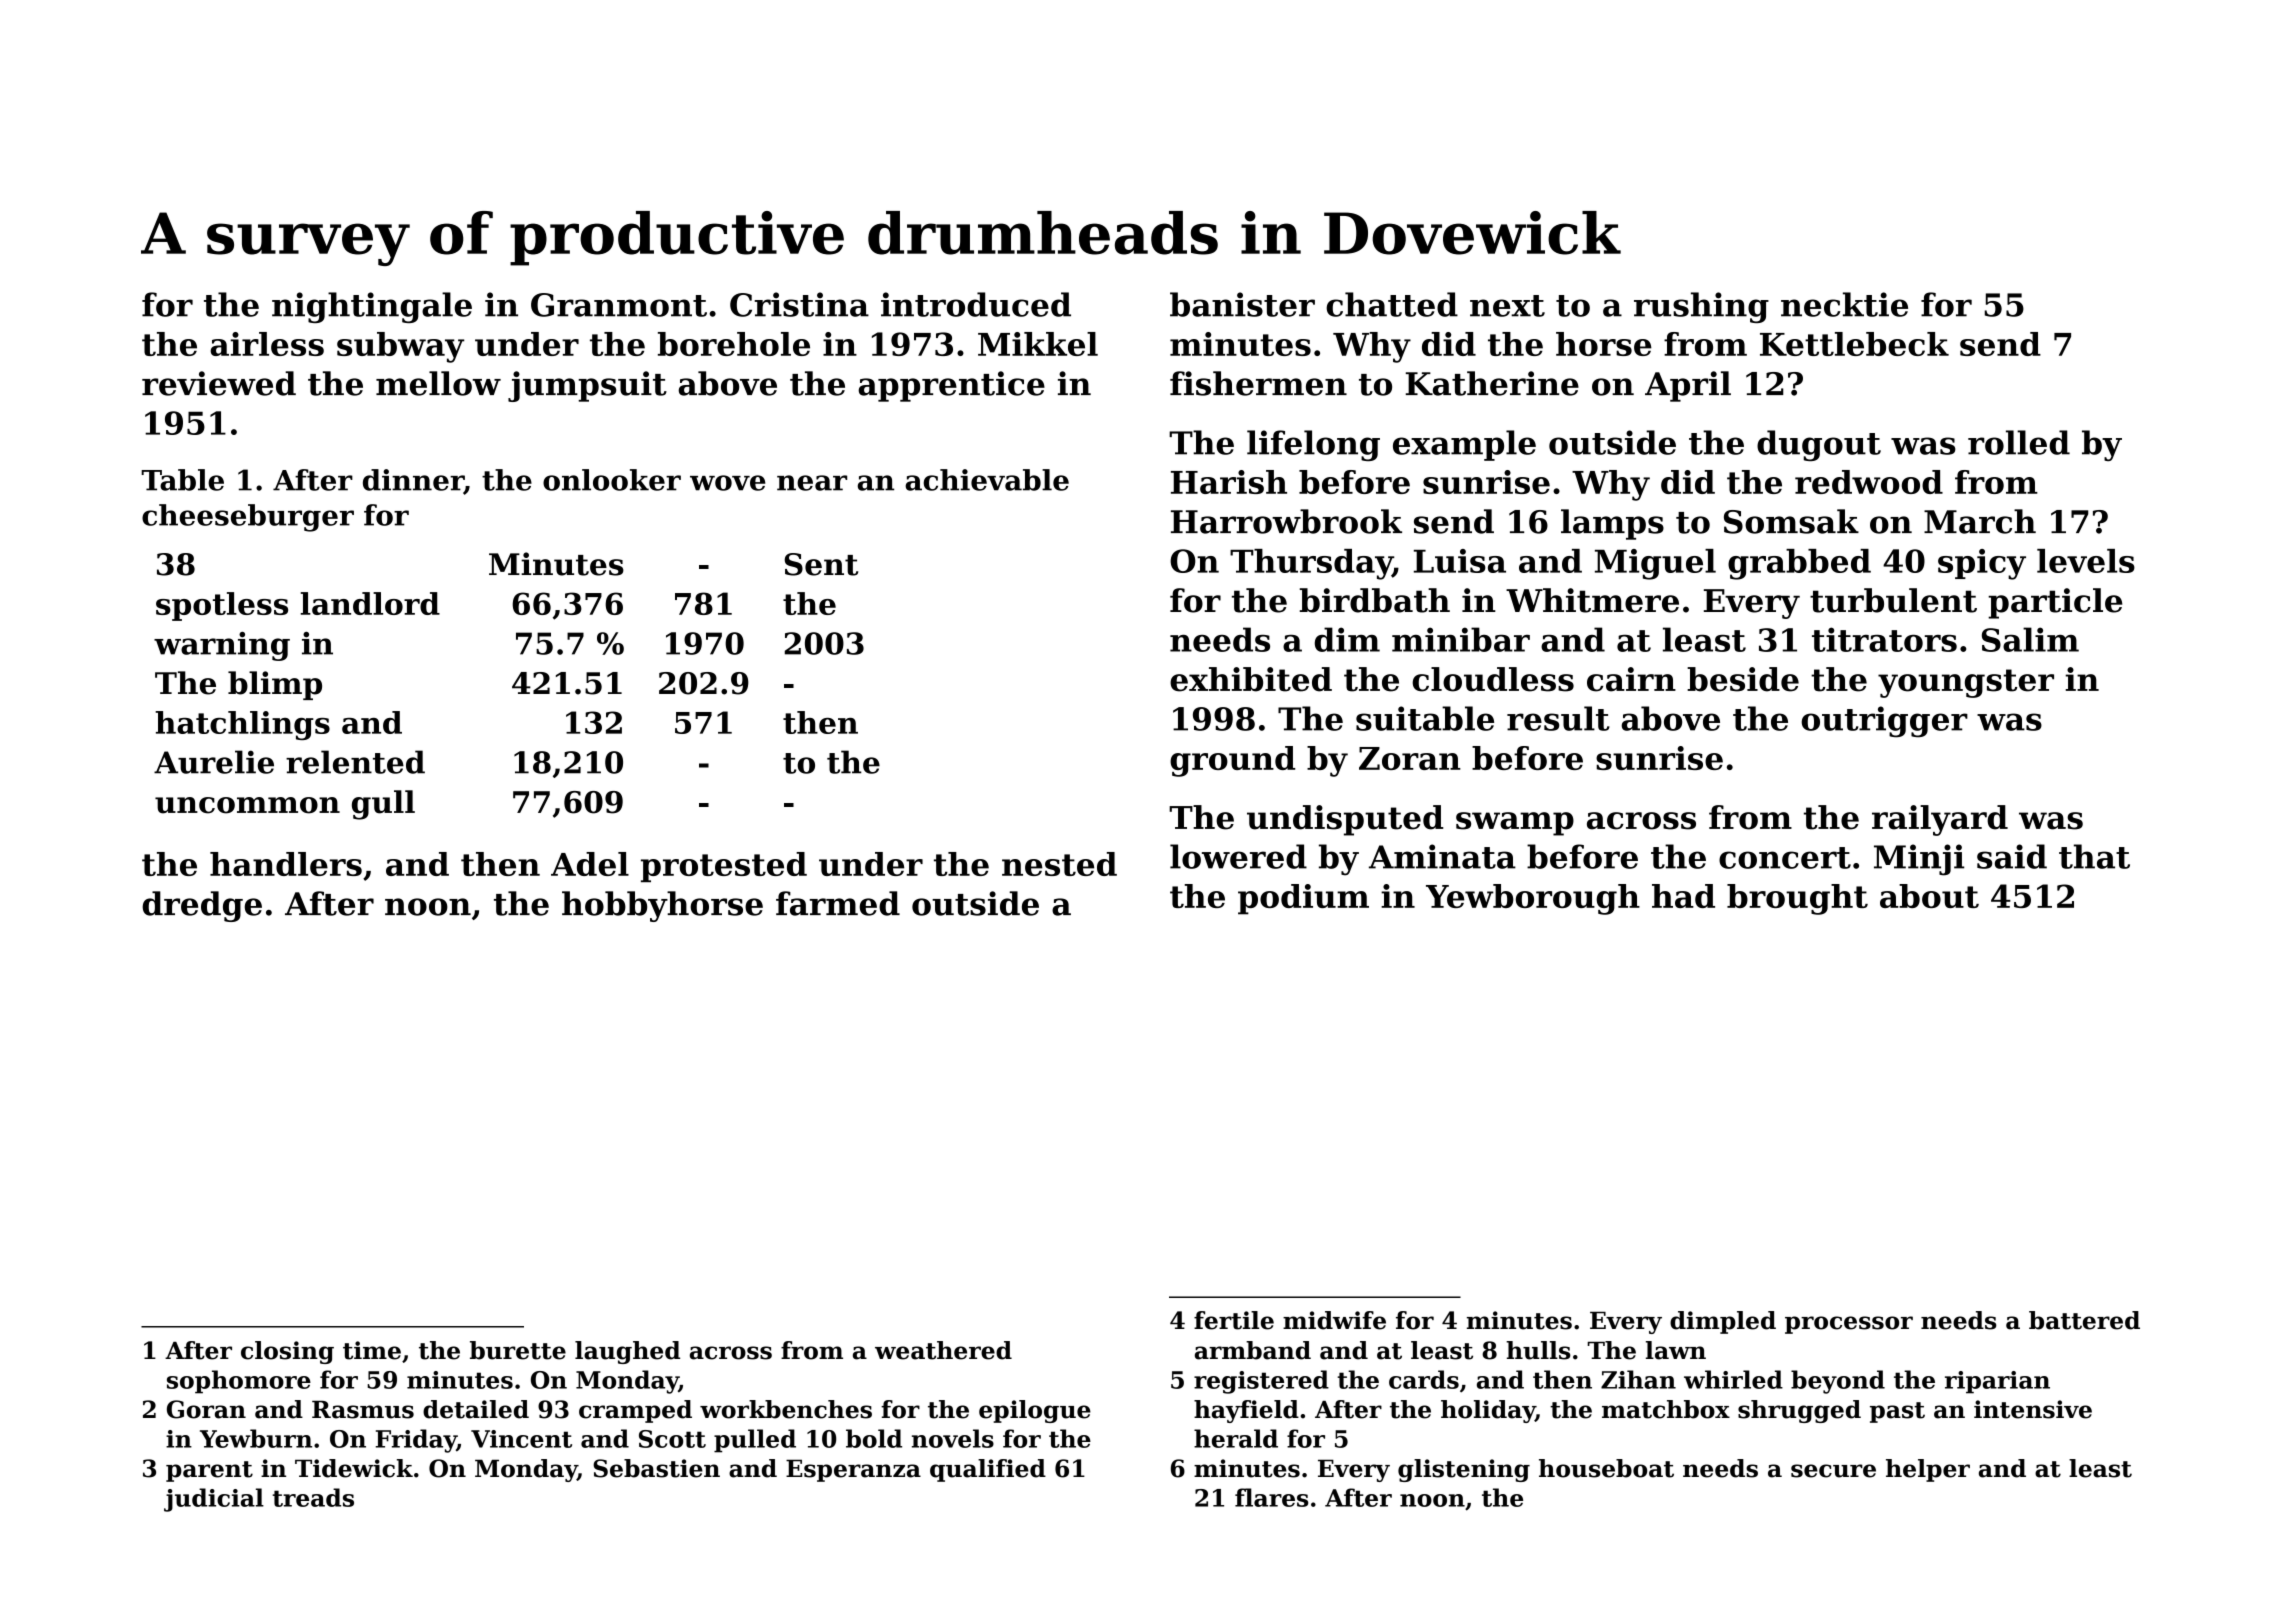 The height and width of the screenshot is (1620, 2292). What do you see at coordinates (372, 307) in the screenshot?
I see `nightingale` at bounding box center [372, 307].
